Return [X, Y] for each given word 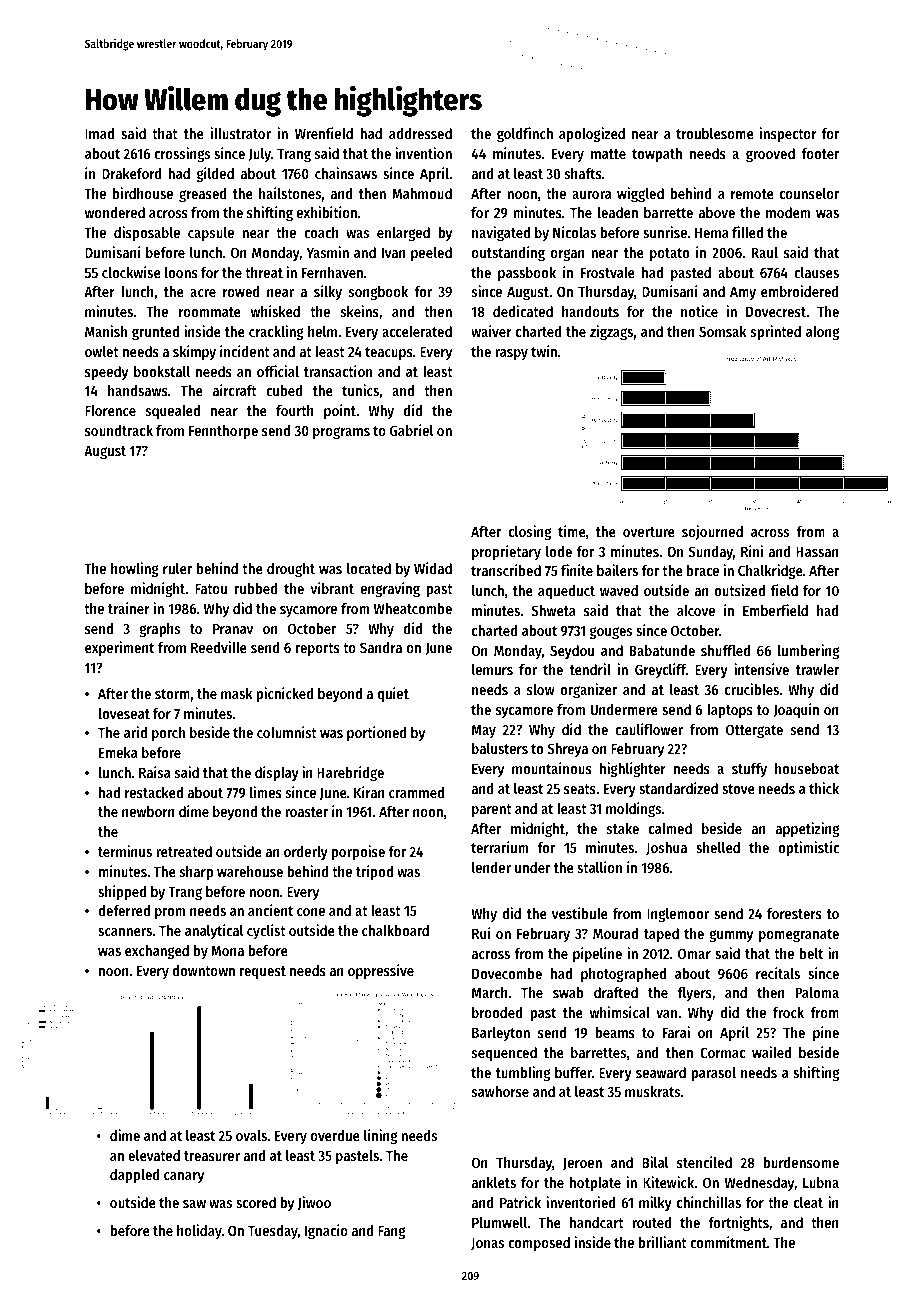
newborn [148, 811]
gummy [731, 936]
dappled [135, 1176]
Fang [391, 1232]
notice [699, 311]
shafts [583, 173]
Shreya [567, 750]
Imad [99, 133]
